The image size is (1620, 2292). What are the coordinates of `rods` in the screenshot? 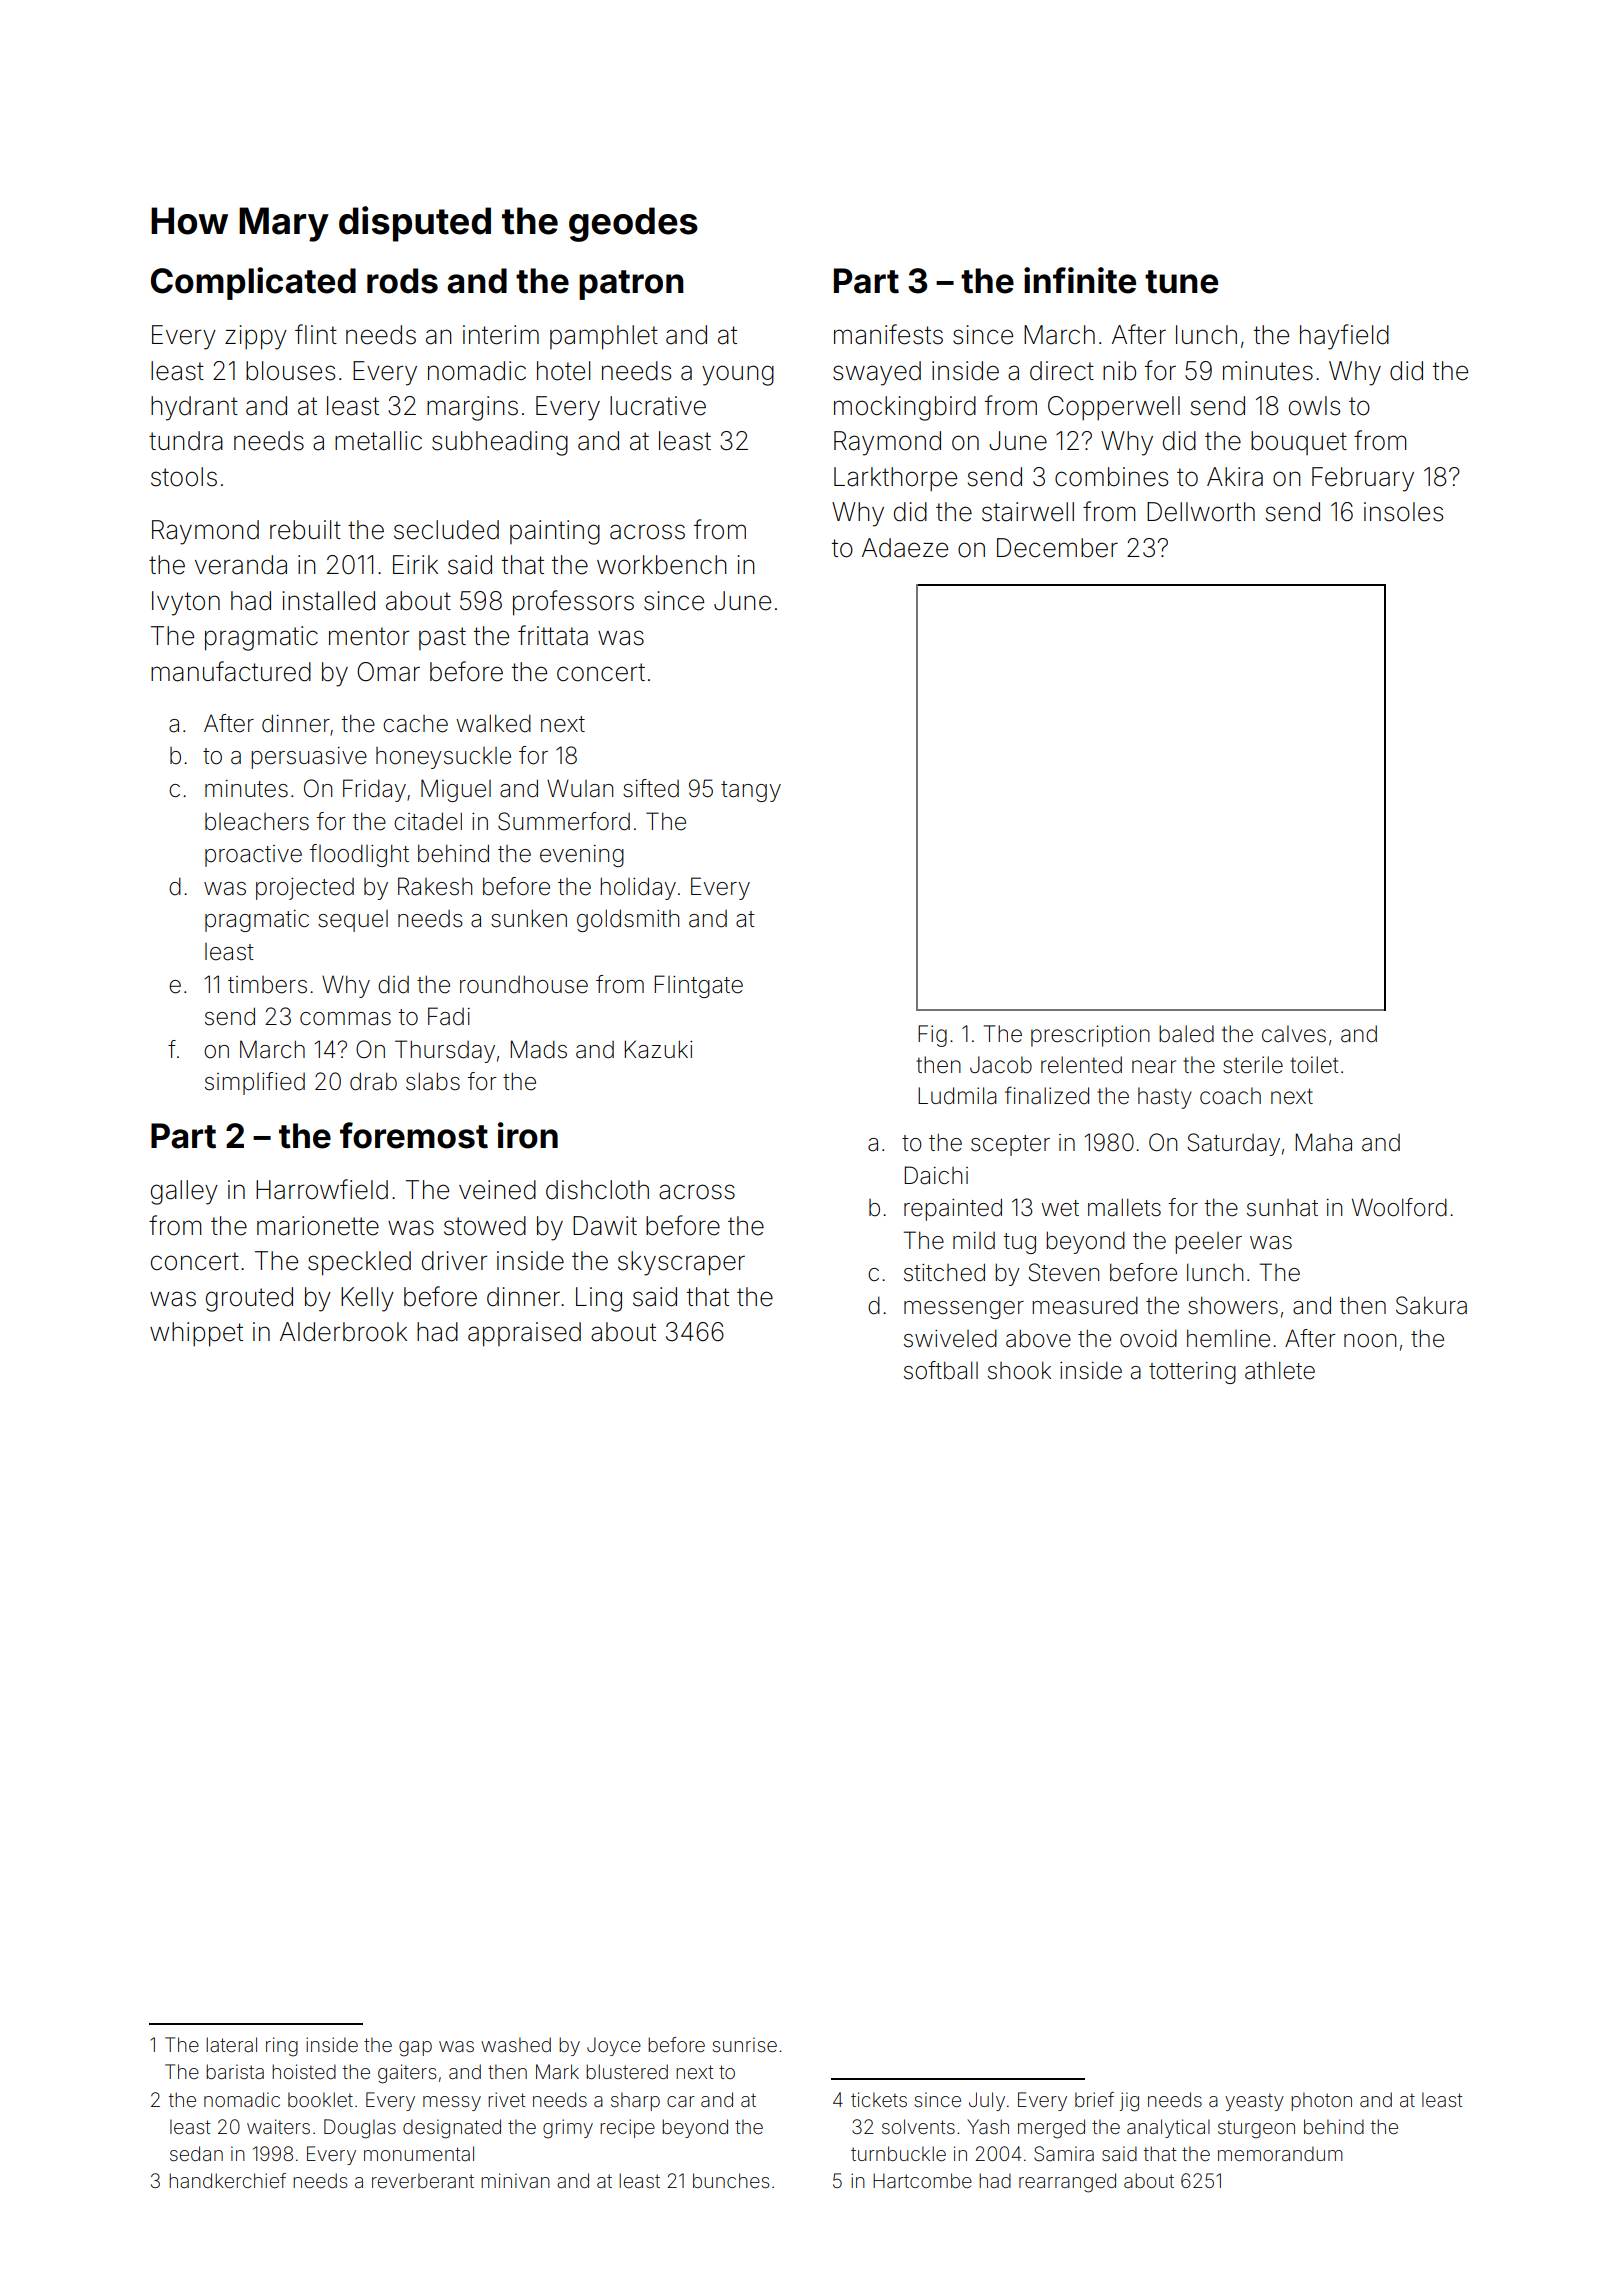 It's located at (402, 281).
